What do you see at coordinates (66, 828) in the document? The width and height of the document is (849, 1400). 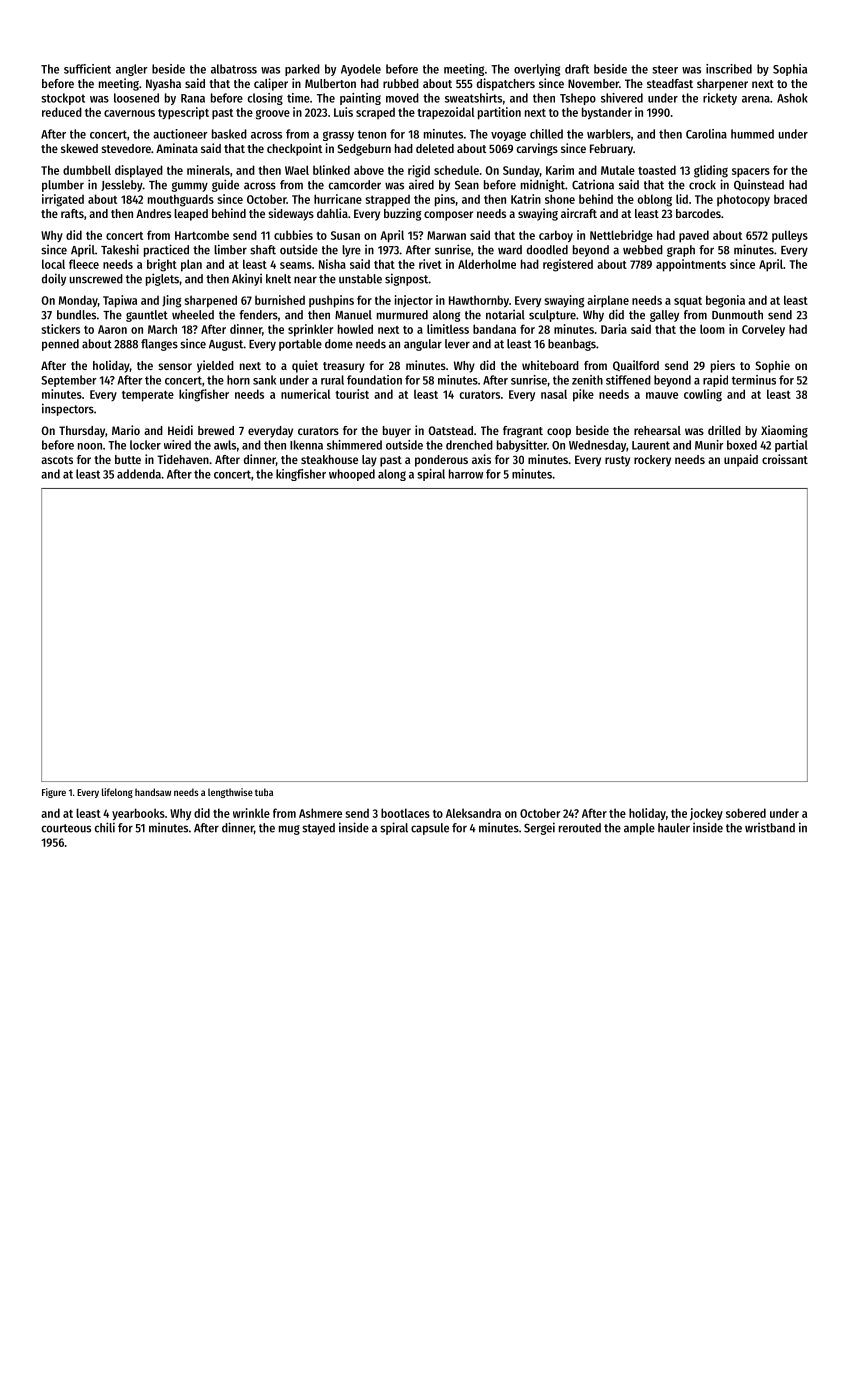 I see `courteous` at bounding box center [66, 828].
